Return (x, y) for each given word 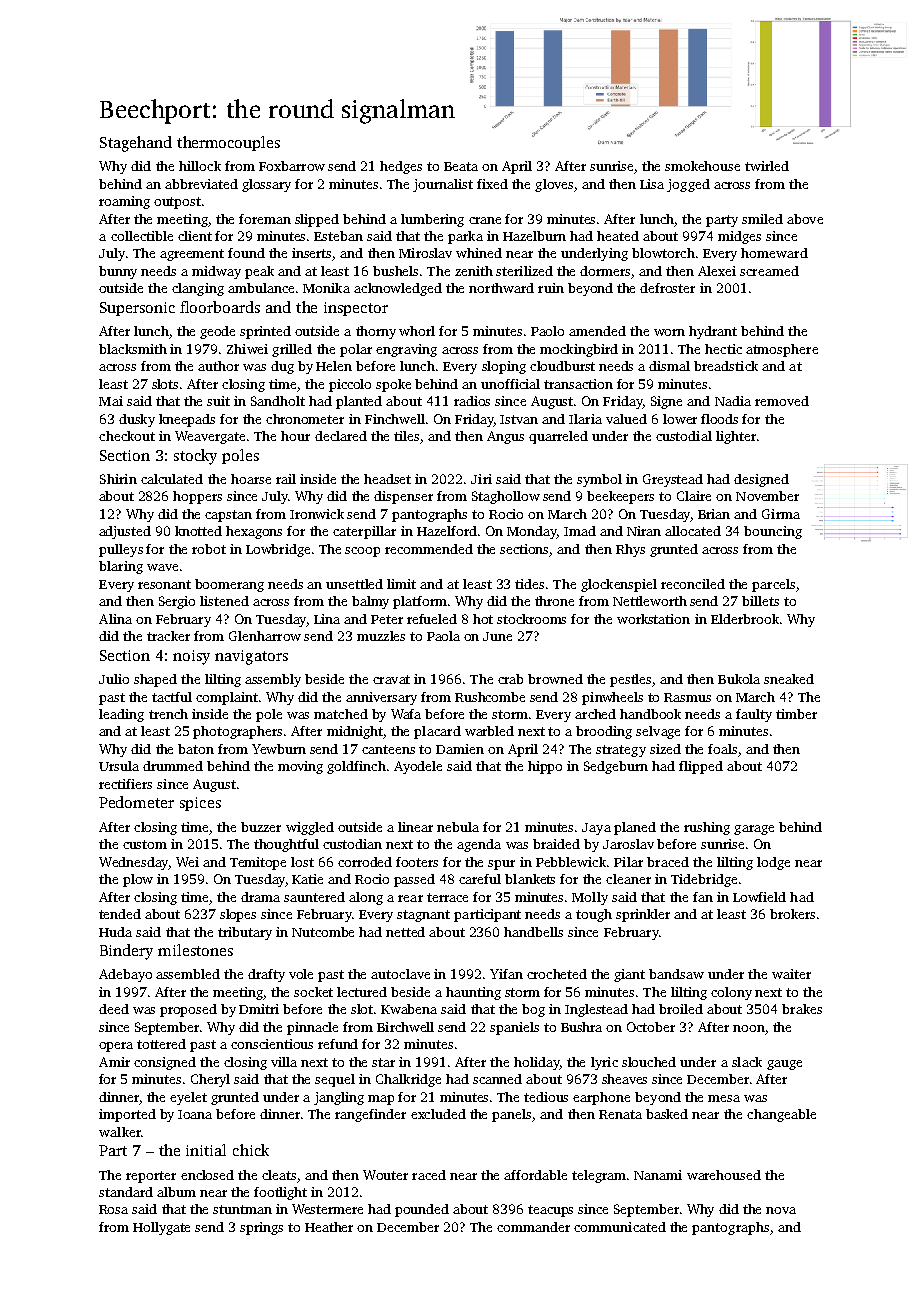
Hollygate (161, 1228)
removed (782, 401)
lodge (773, 863)
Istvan (519, 419)
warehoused (724, 1175)
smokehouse (702, 166)
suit (218, 401)
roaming (124, 202)
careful (480, 879)
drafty (266, 975)
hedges (401, 167)
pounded (422, 1210)
